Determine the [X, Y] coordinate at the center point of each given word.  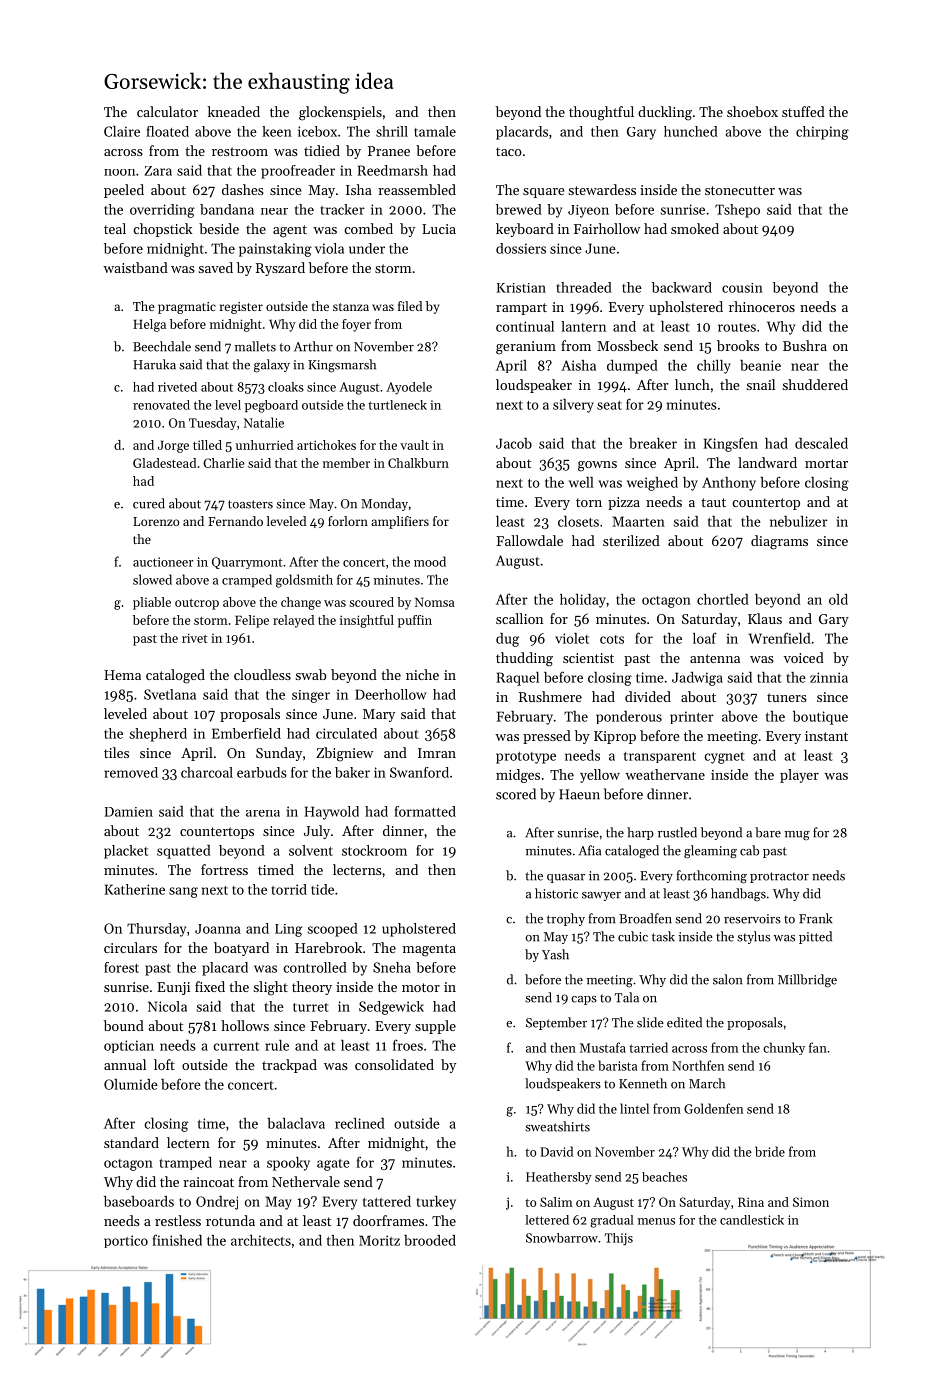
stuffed [803, 111]
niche [422, 674]
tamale [435, 131]
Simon [811, 1202]
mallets [255, 346]
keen [277, 131]
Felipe [252, 621]
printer [692, 717]
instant [826, 736]
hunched [691, 131]
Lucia [439, 229]
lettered [547, 1220]
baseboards [139, 1201]
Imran [437, 753]
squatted [184, 852]
